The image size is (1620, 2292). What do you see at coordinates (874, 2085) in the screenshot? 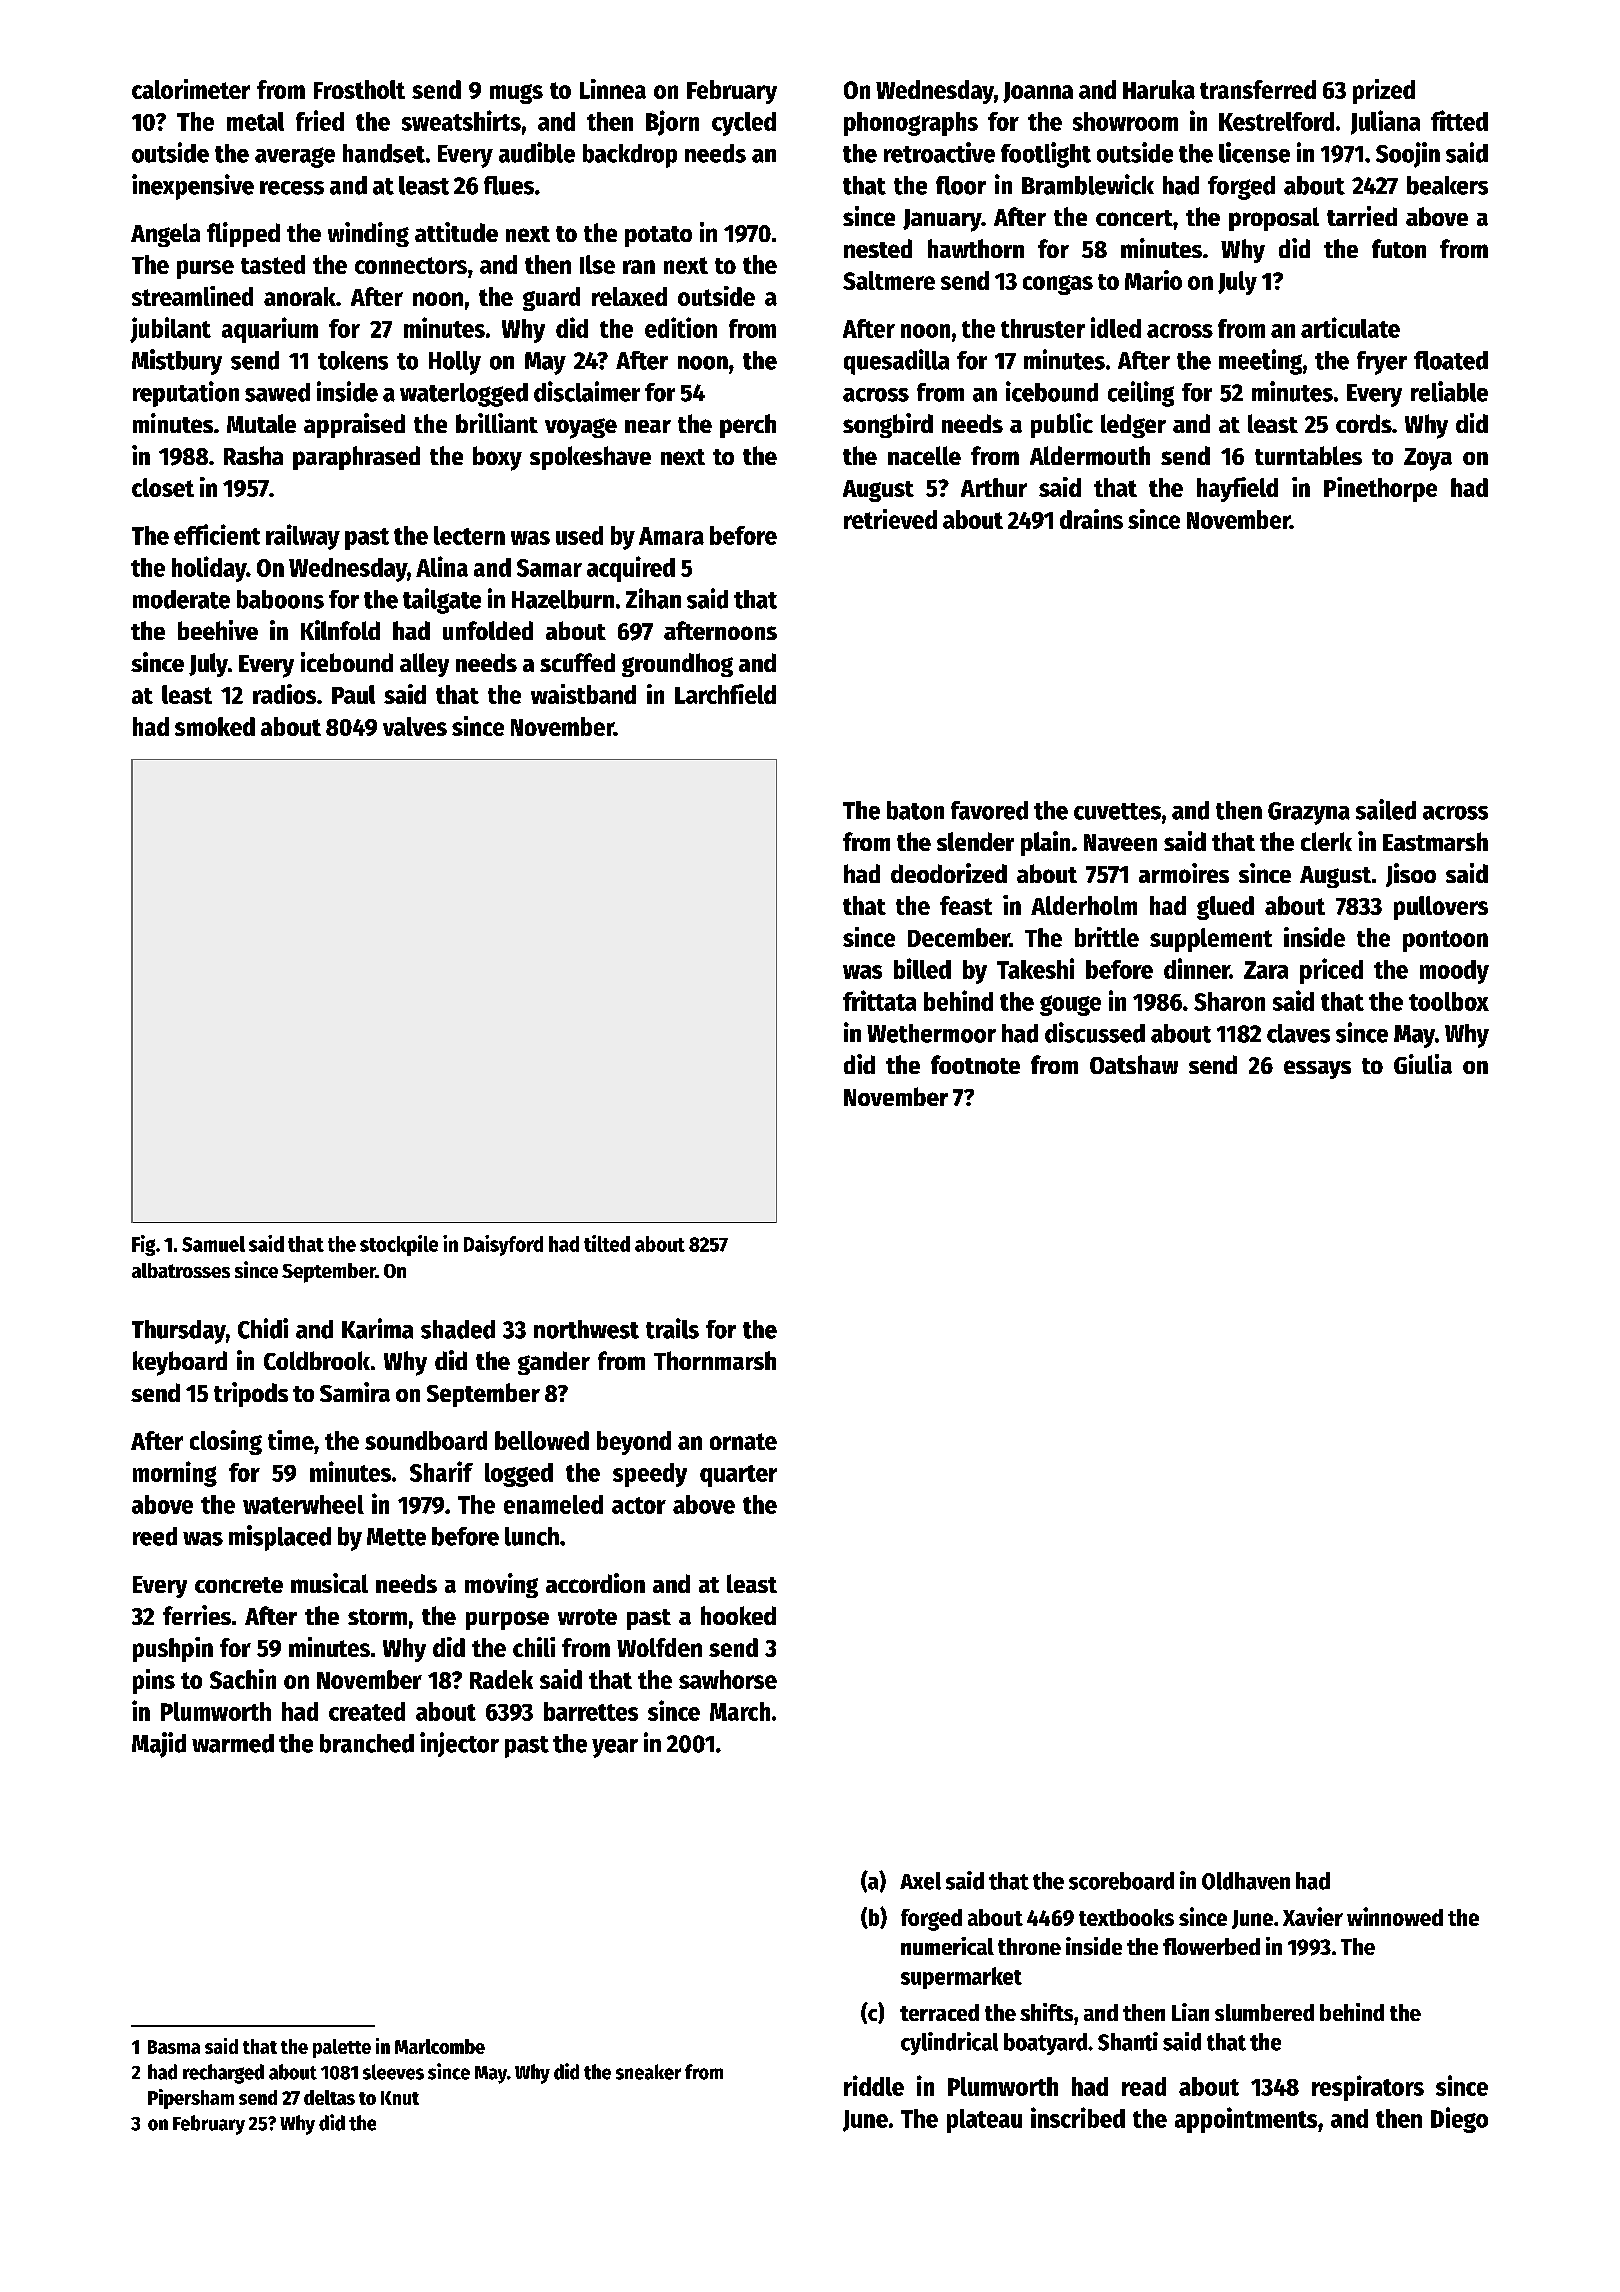
I see `riddle` at bounding box center [874, 2085].
